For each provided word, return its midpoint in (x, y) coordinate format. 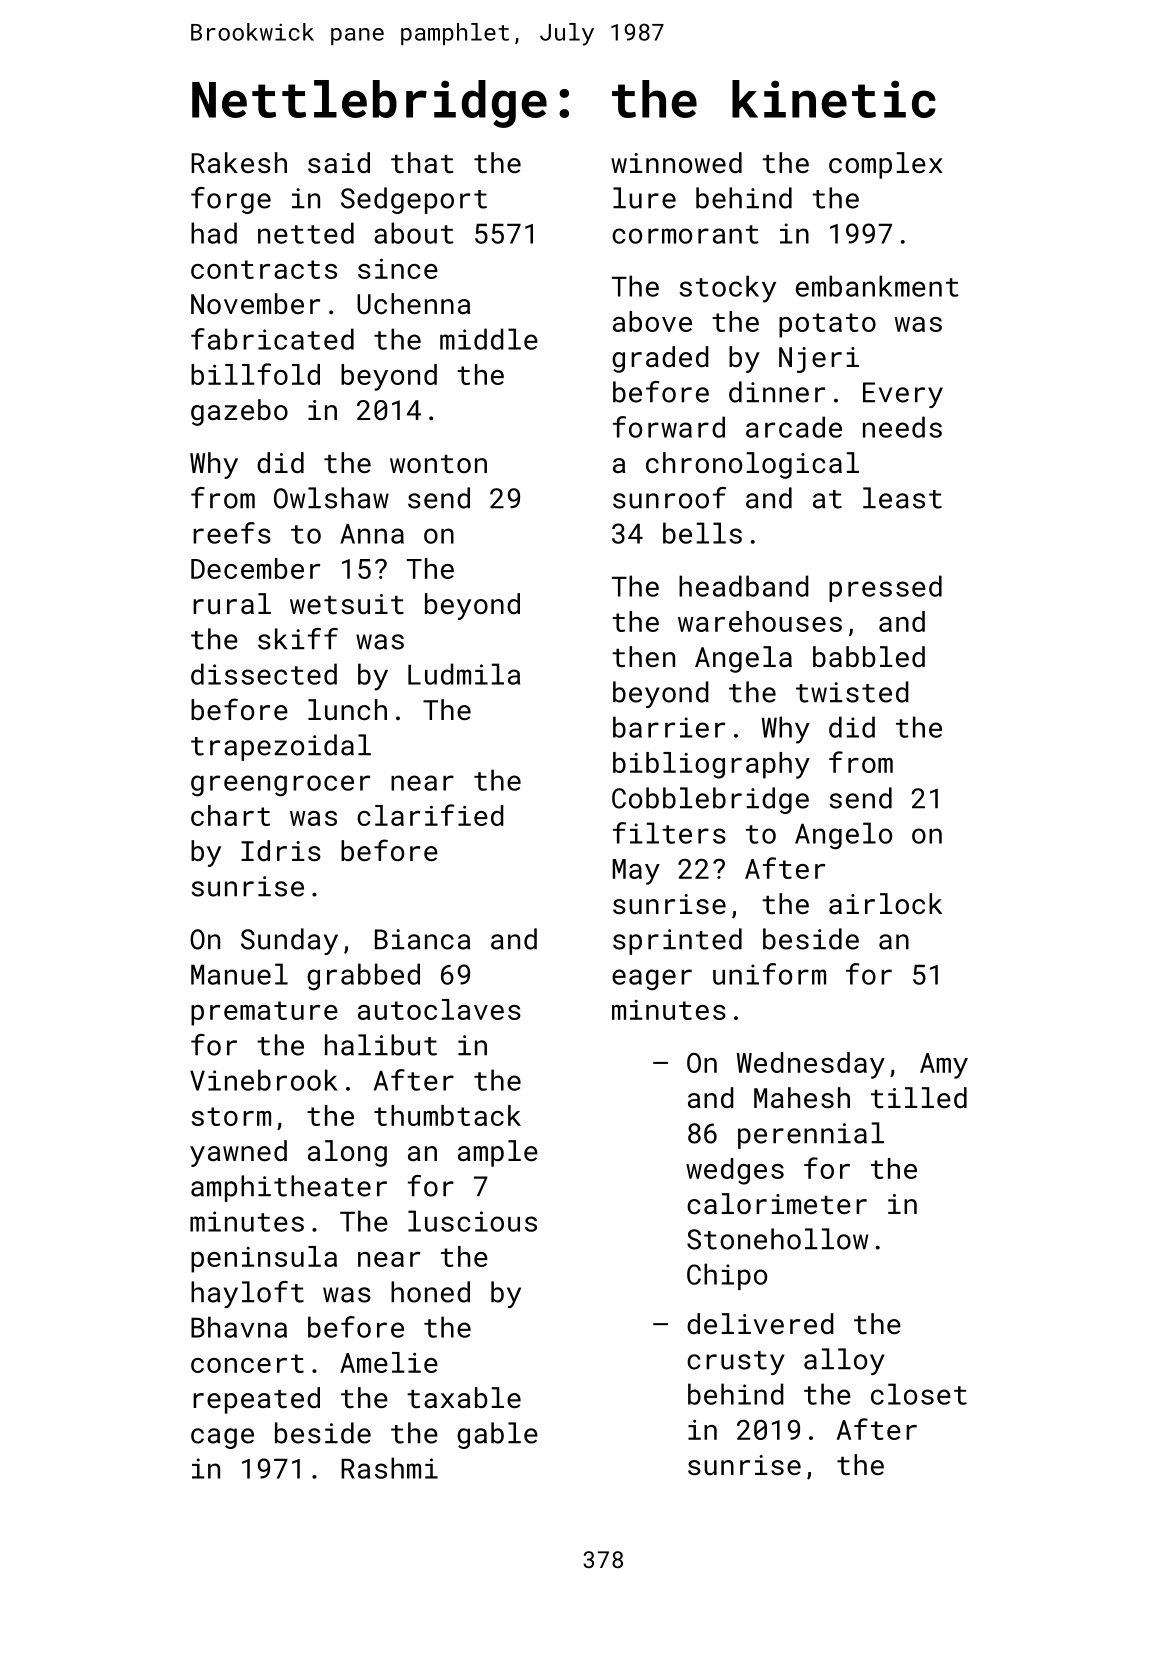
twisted (852, 692)
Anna (372, 534)
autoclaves (439, 1009)
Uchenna (414, 303)
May (636, 872)
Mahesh (802, 1097)
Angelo (843, 836)
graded (660, 359)
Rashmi (389, 1468)
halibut (381, 1045)
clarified (430, 815)
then (643, 657)
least (902, 498)
